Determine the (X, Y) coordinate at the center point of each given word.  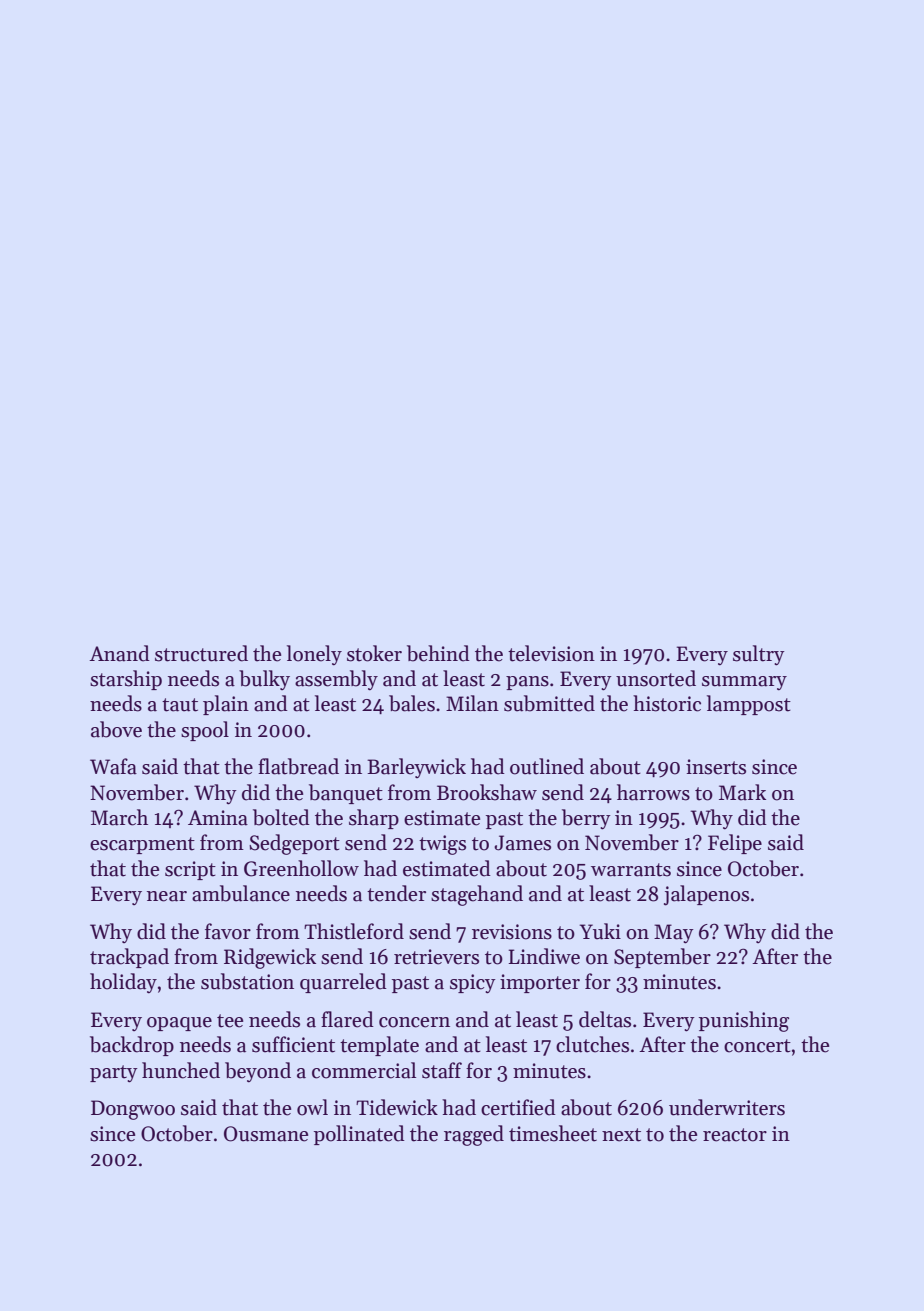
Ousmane (266, 1134)
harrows (653, 792)
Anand (119, 653)
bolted (281, 817)
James (522, 843)
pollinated (359, 1135)
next (621, 1135)
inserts (716, 767)
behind (438, 653)
